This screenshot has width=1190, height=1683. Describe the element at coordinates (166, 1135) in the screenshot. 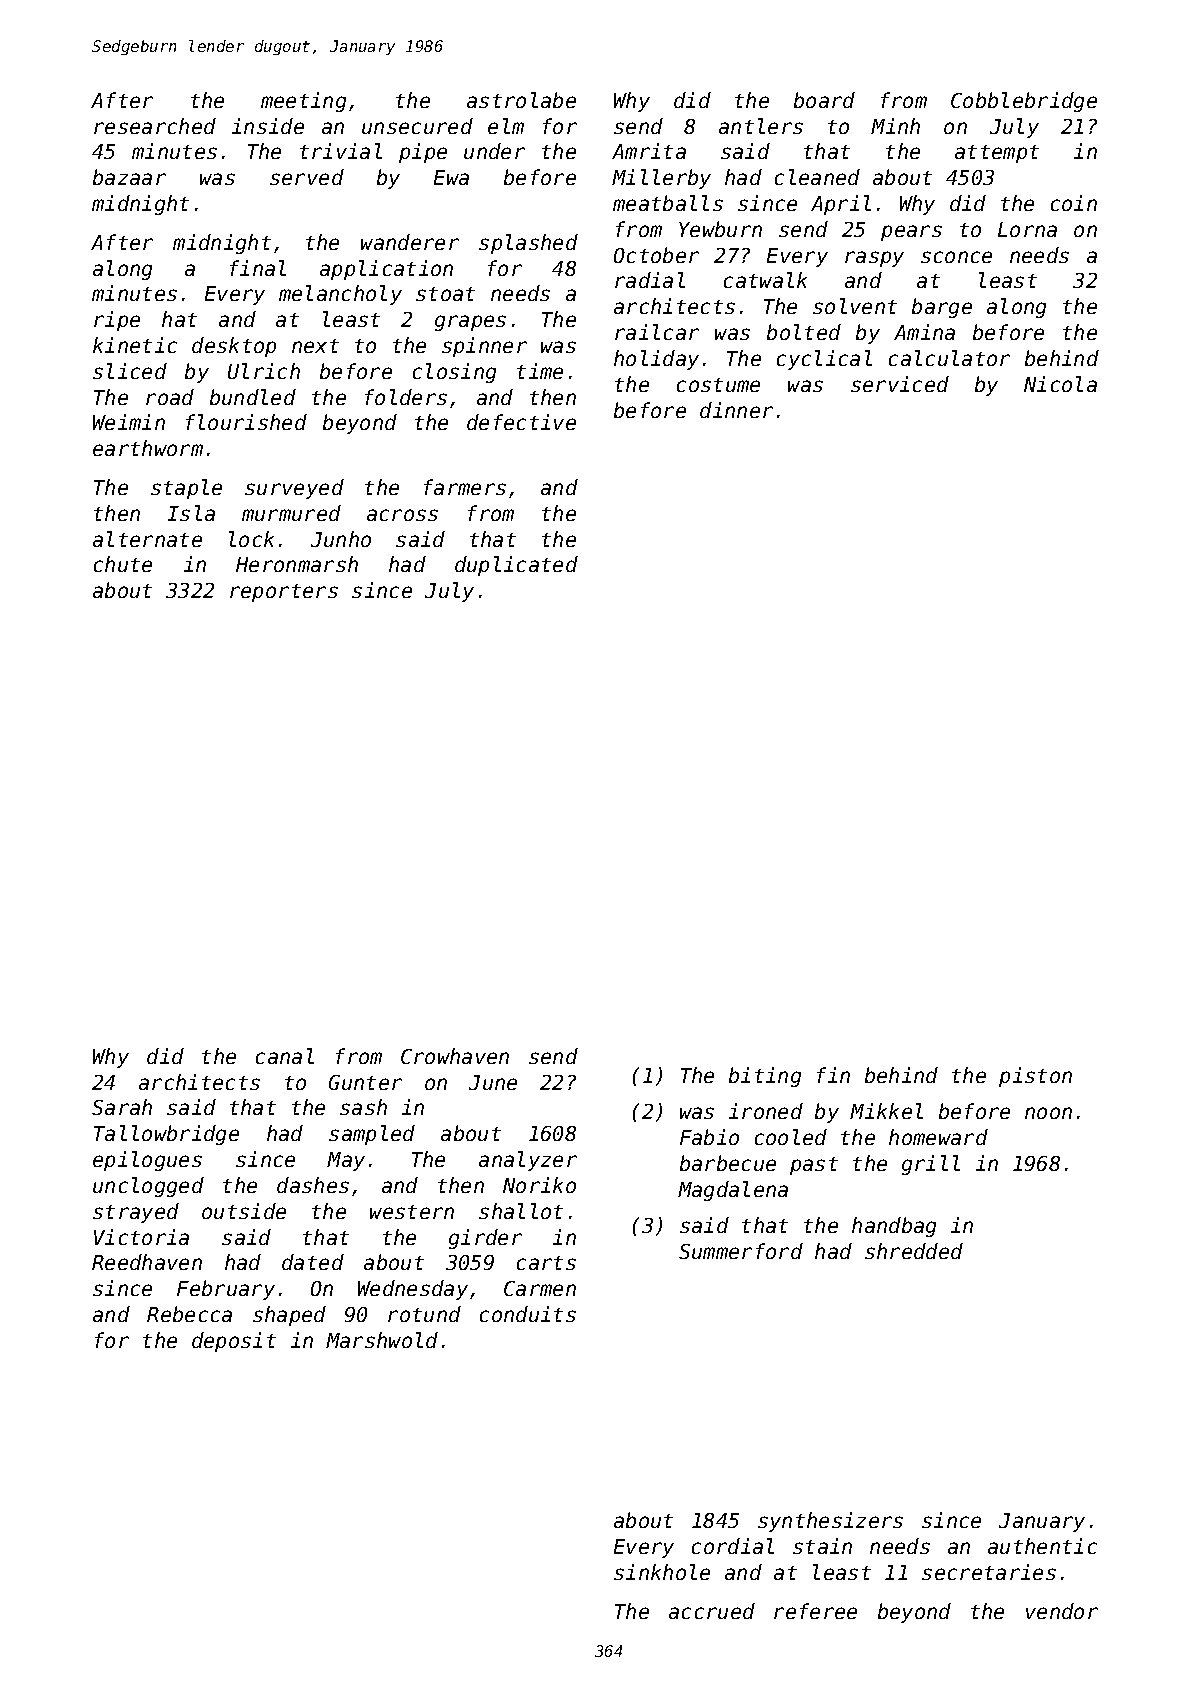

I see `Tallowbridge` at that location.
